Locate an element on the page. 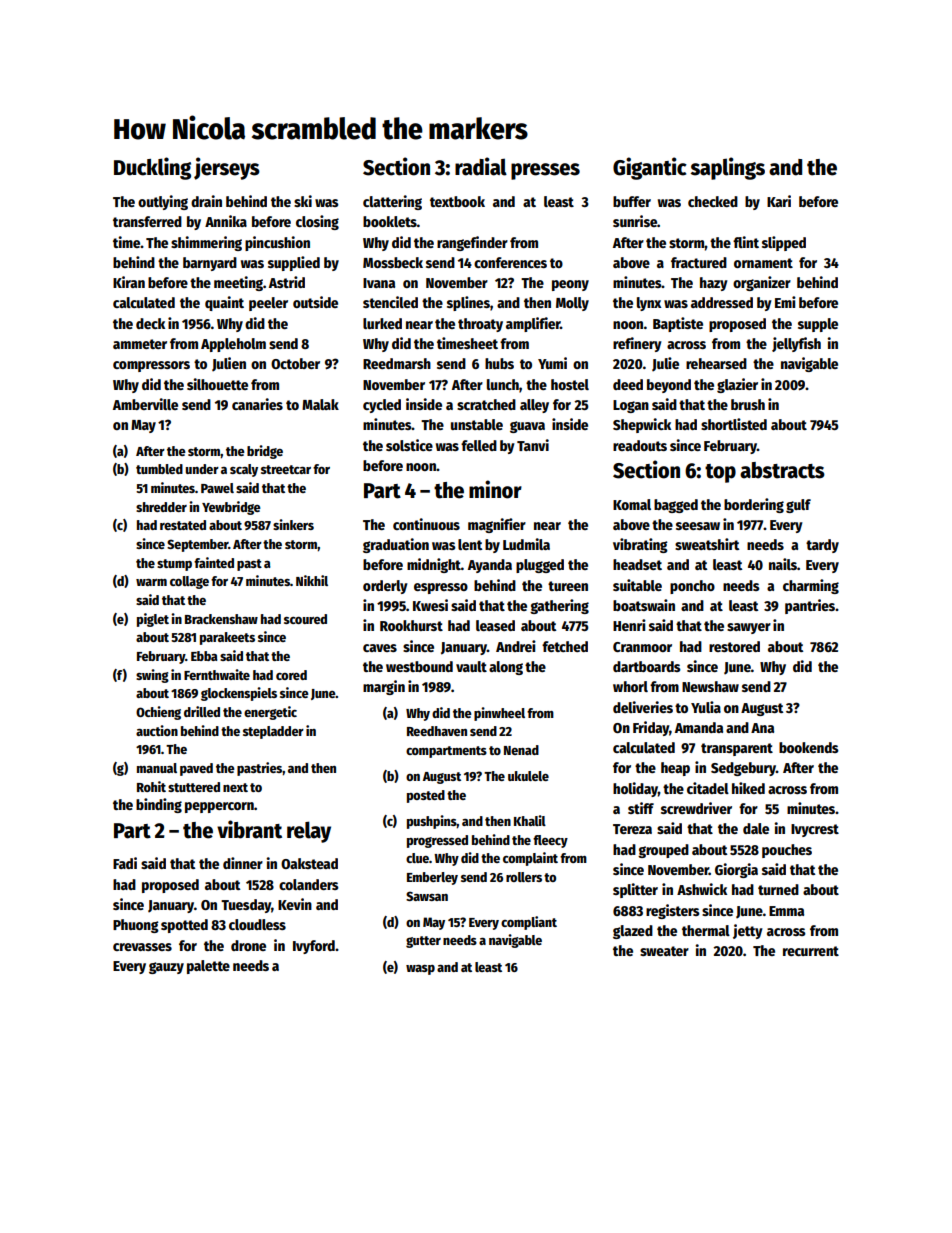 Image resolution: width=952 pixels, height=1233 pixels. clattering is located at coordinates (392, 202).
